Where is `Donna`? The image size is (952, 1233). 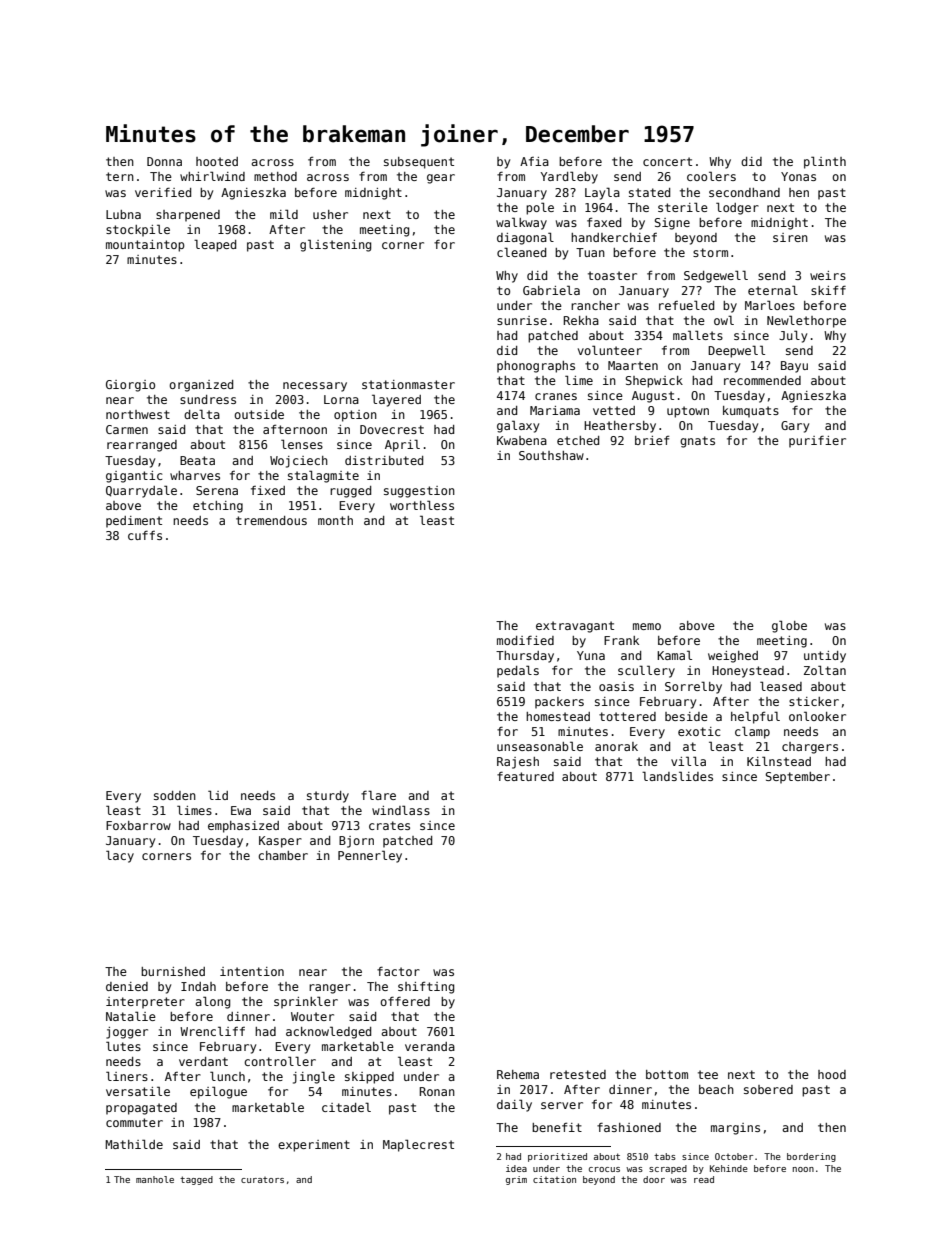
Donna is located at coordinates (164, 161).
